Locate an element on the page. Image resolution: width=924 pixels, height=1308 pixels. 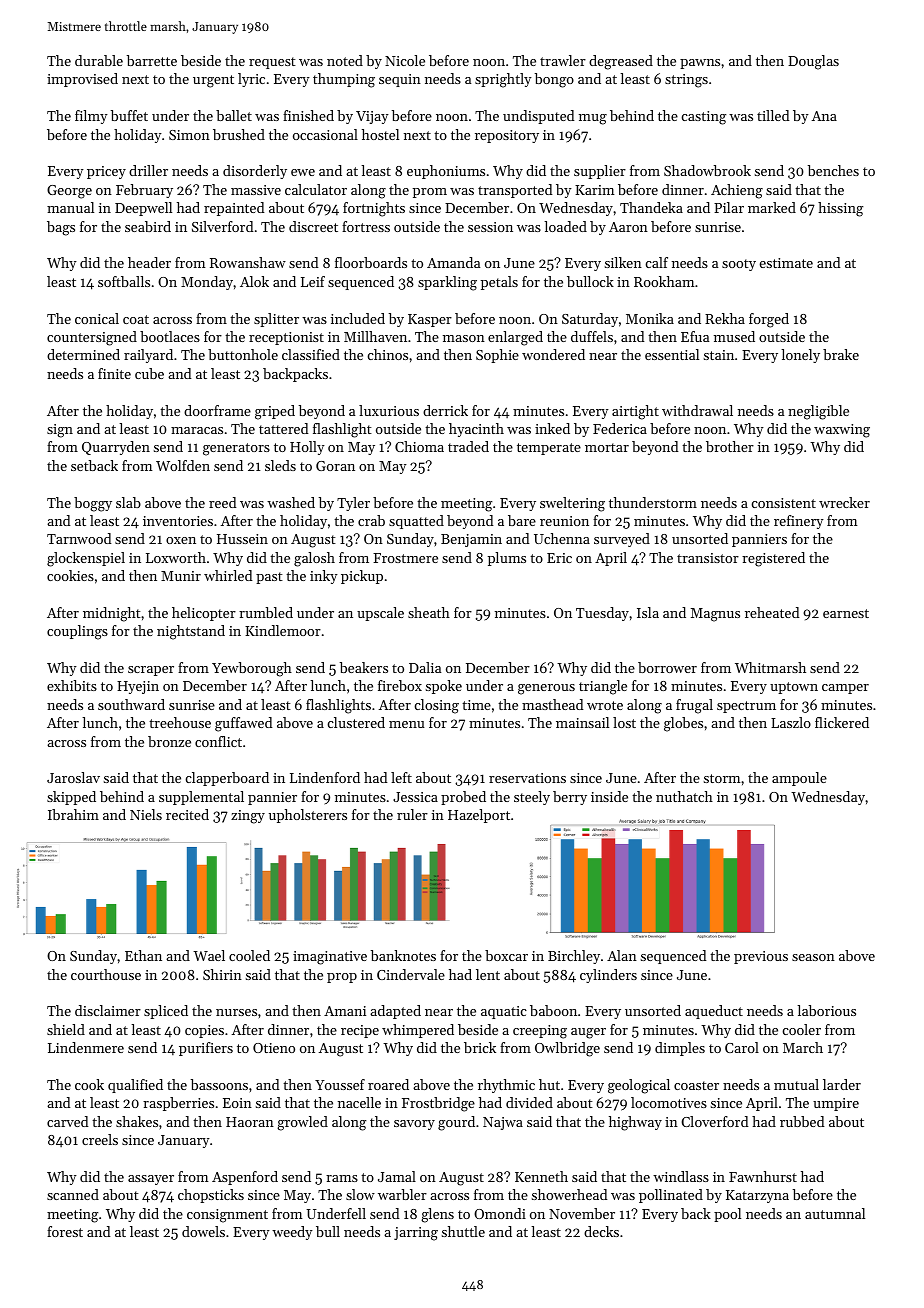
calf is located at coordinates (657, 262).
